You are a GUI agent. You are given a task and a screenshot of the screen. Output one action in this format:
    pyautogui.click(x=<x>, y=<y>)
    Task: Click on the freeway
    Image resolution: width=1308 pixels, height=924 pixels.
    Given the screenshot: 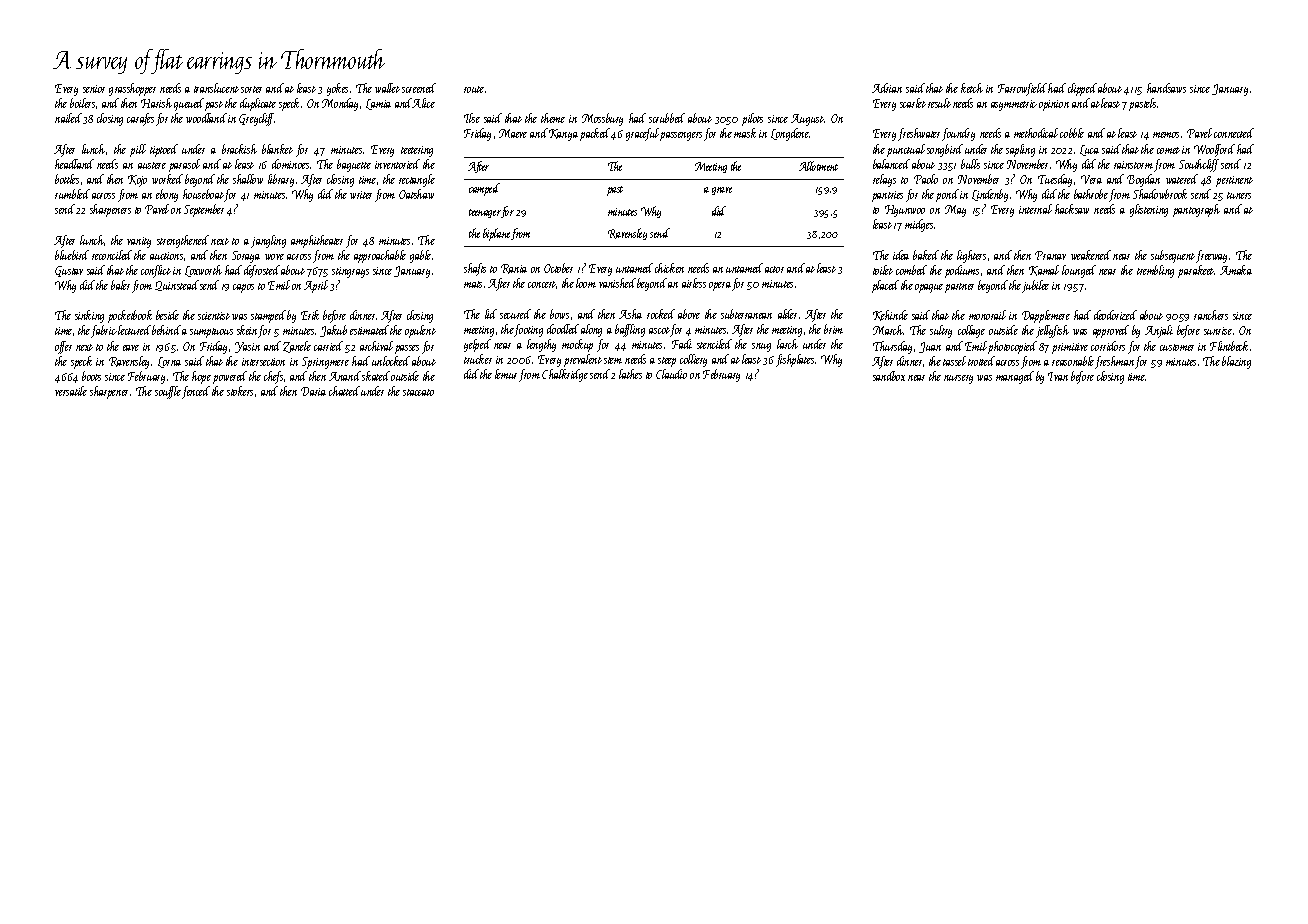 What is the action you would take?
    pyautogui.click(x=1211, y=256)
